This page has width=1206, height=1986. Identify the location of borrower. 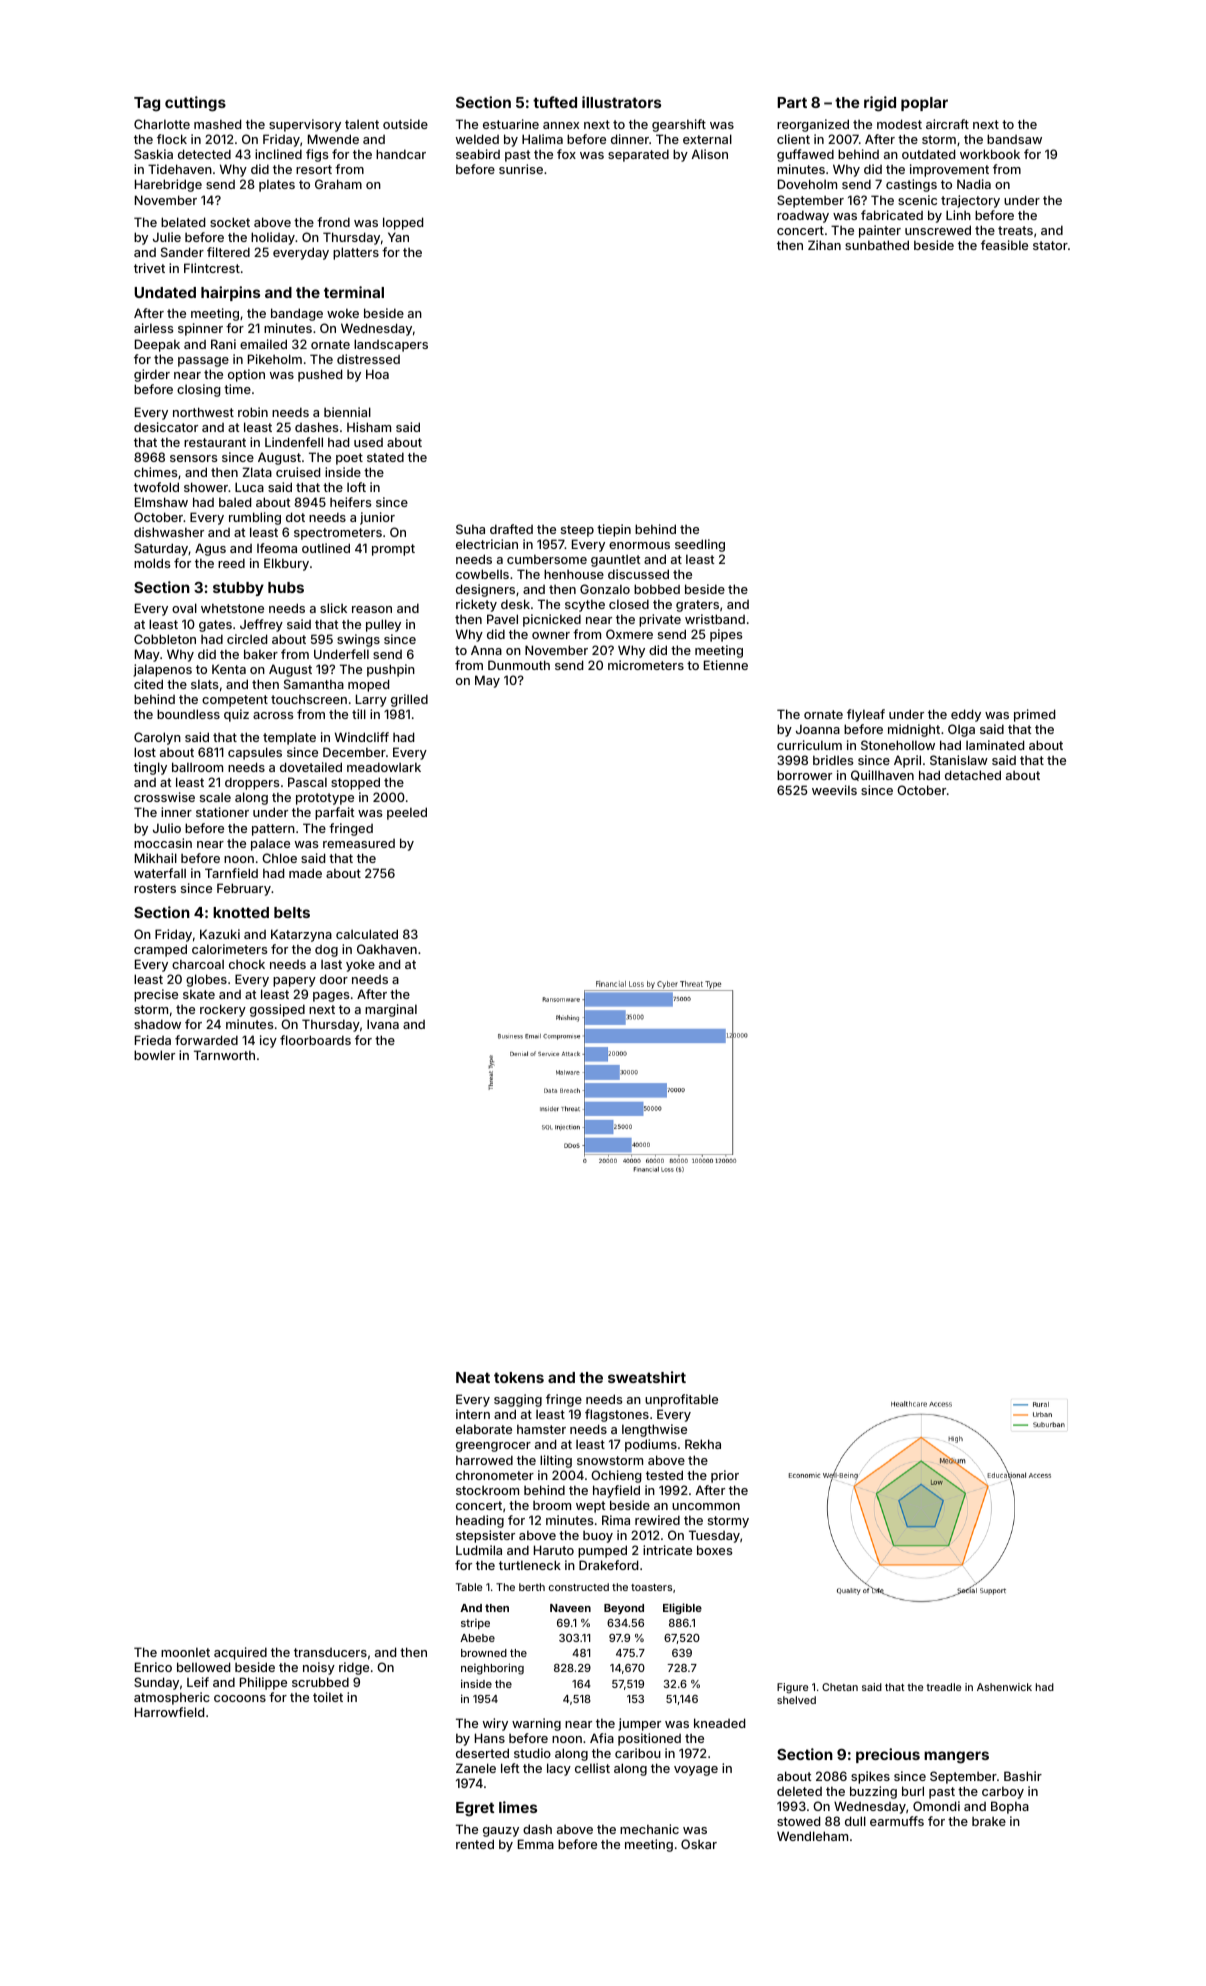
(804, 775).
